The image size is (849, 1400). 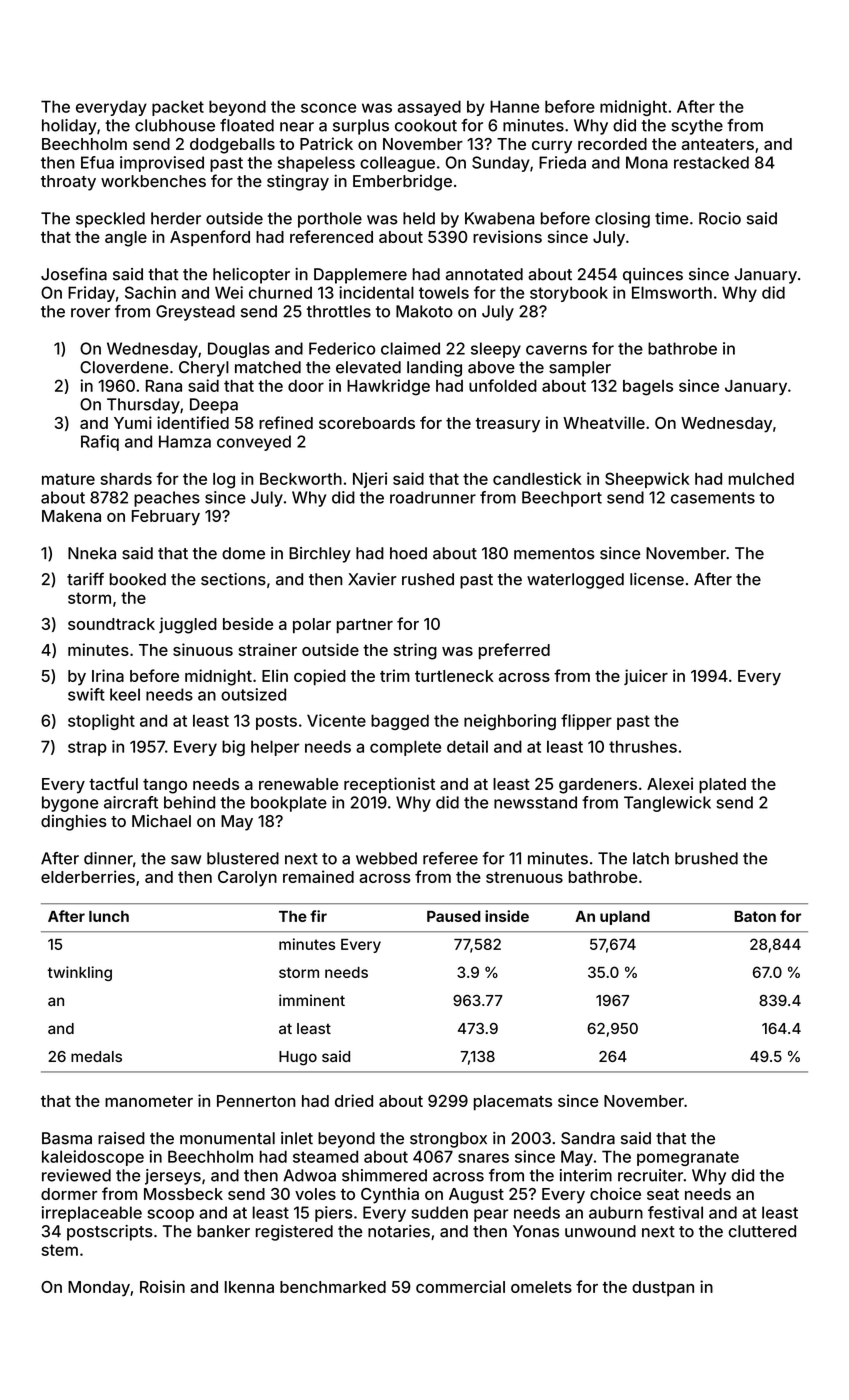 What do you see at coordinates (761, 479) in the image?
I see `mulched` at bounding box center [761, 479].
